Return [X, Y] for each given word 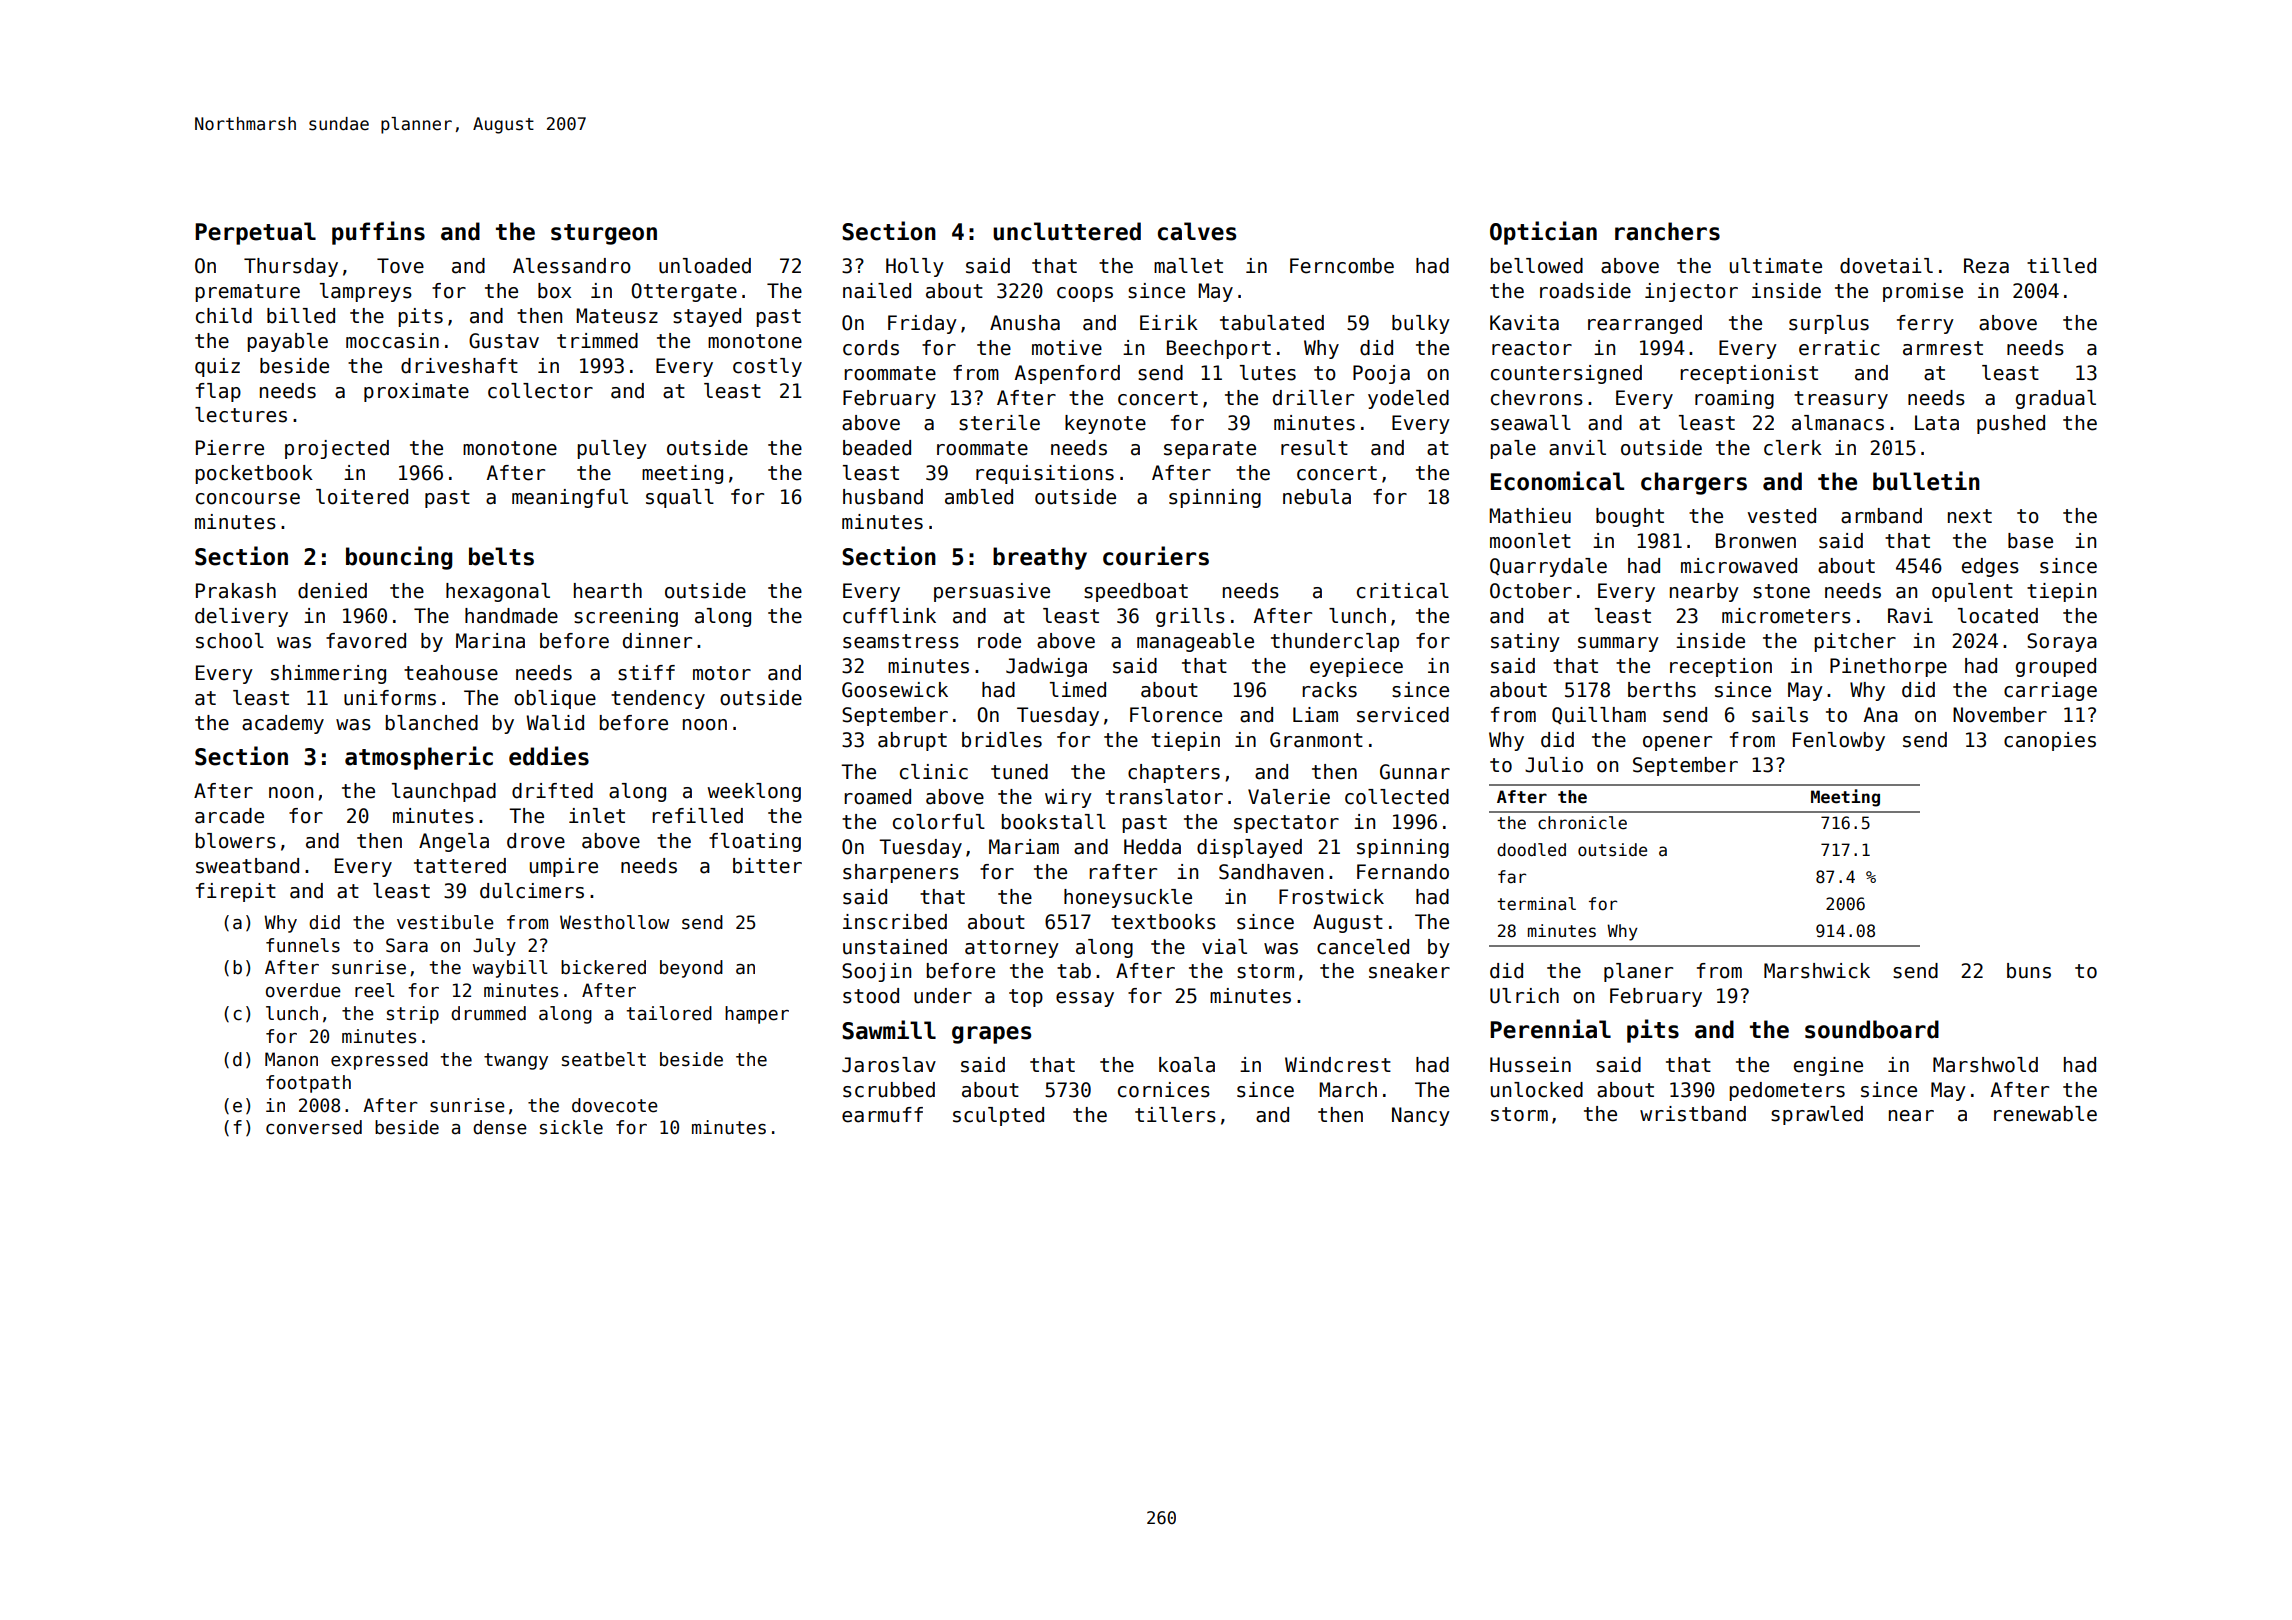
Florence [1176, 715]
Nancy [1421, 1116]
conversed [314, 1127]
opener [1677, 743]
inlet [597, 816]
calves [1197, 231]
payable [287, 342]
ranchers [1667, 231]
